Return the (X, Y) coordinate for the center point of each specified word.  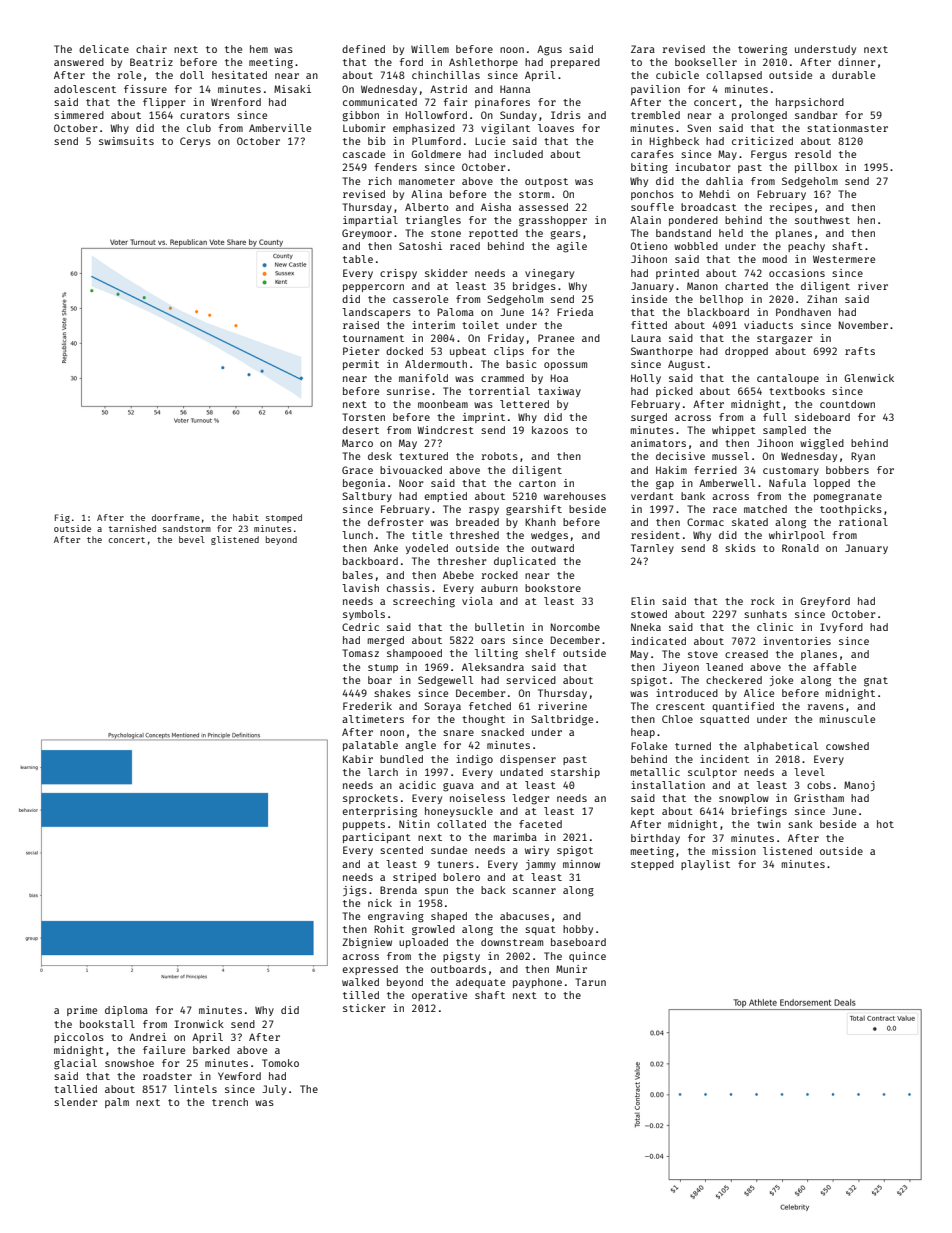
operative (439, 996)
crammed (502, 378)
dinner (857, 62)
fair (456, 102)
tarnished (132, 528)
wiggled (822, 444)
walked (360, 982)
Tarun (590, 982)
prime (82, 1011)
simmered (79, 115)
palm (117, 1103)
